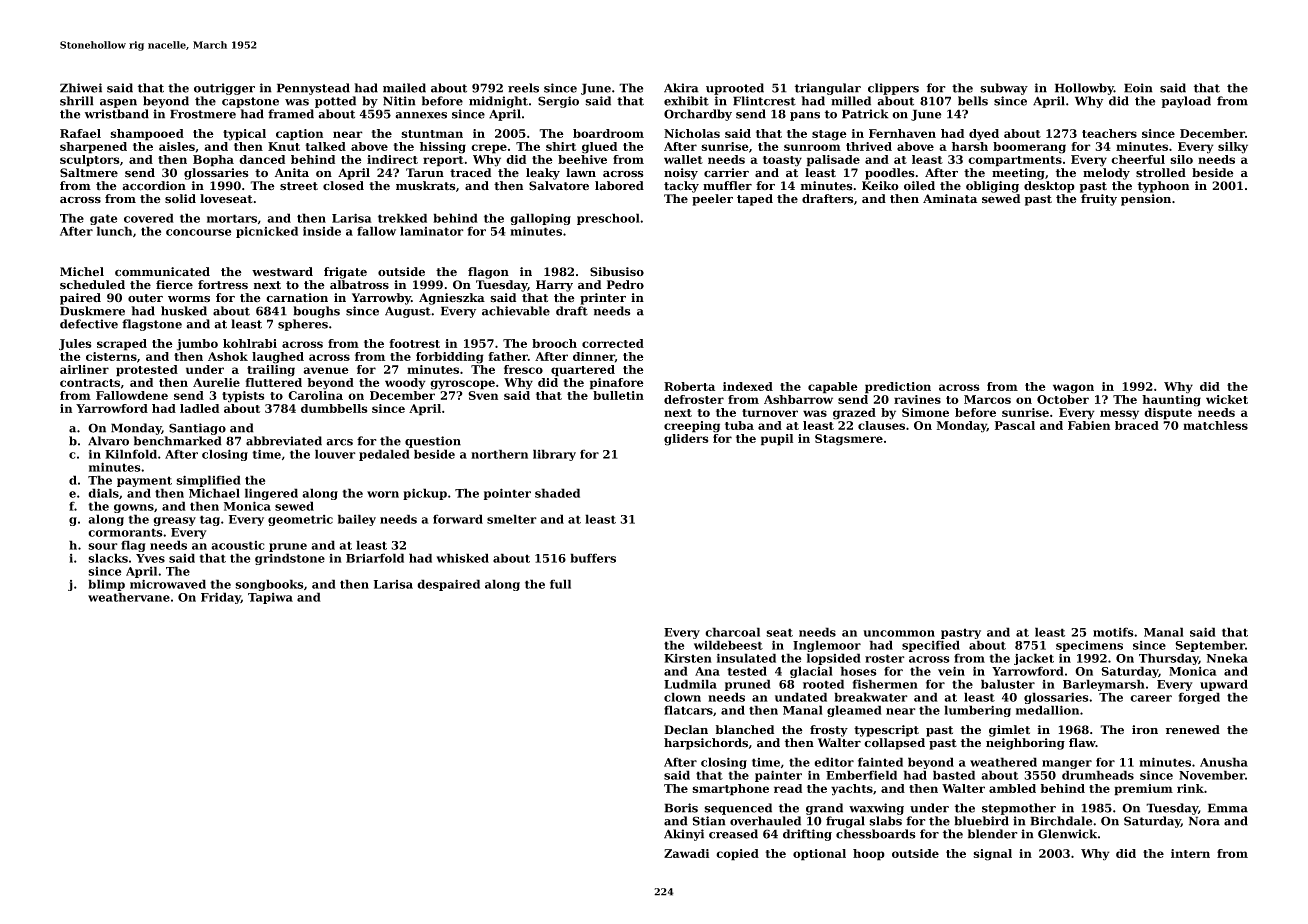 The width and height of the page is (1308, 924). What do you see at coordinates (686, 853) in the page?
I see `Zawadi` at bounding box center [686, 853].
